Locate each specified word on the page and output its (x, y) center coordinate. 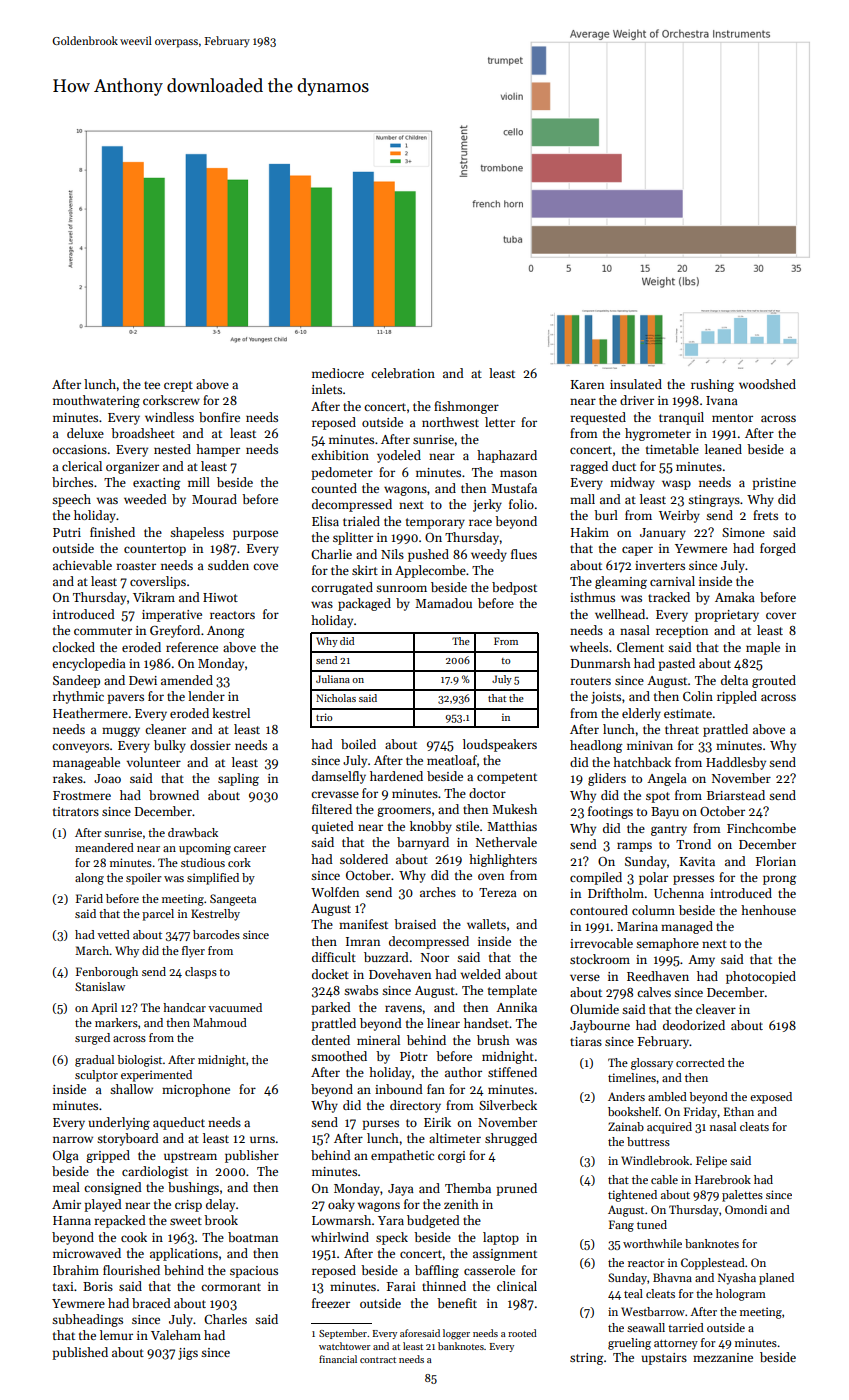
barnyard (423, 843)
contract (378, 1360)
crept (178, 386)
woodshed (767, 384)
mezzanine (723, 1357)
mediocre (338, 373)
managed (687, 927)
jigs (188, 1354)
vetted (113, 934)
